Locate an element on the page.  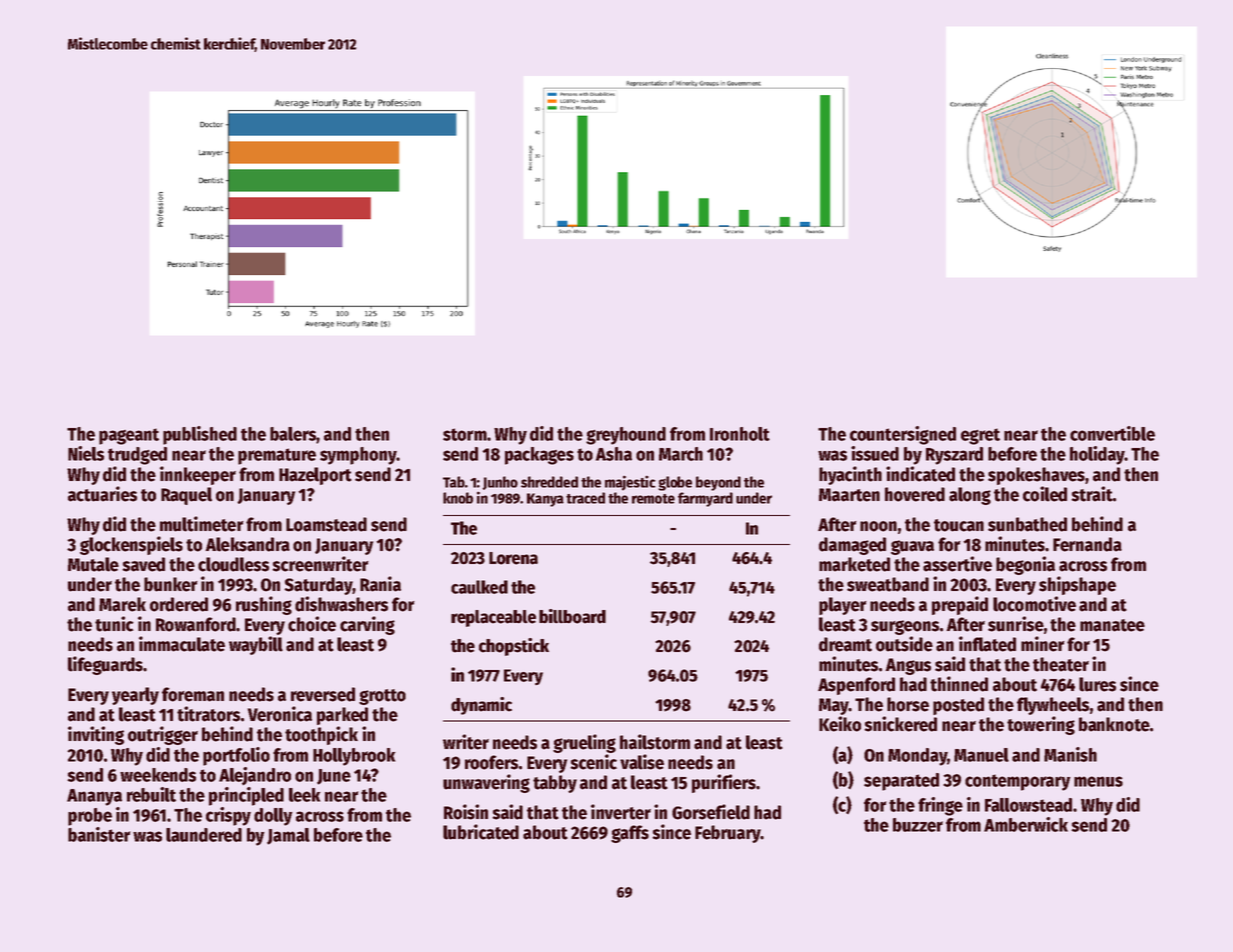
premature is located at coordinates (277, 456).
